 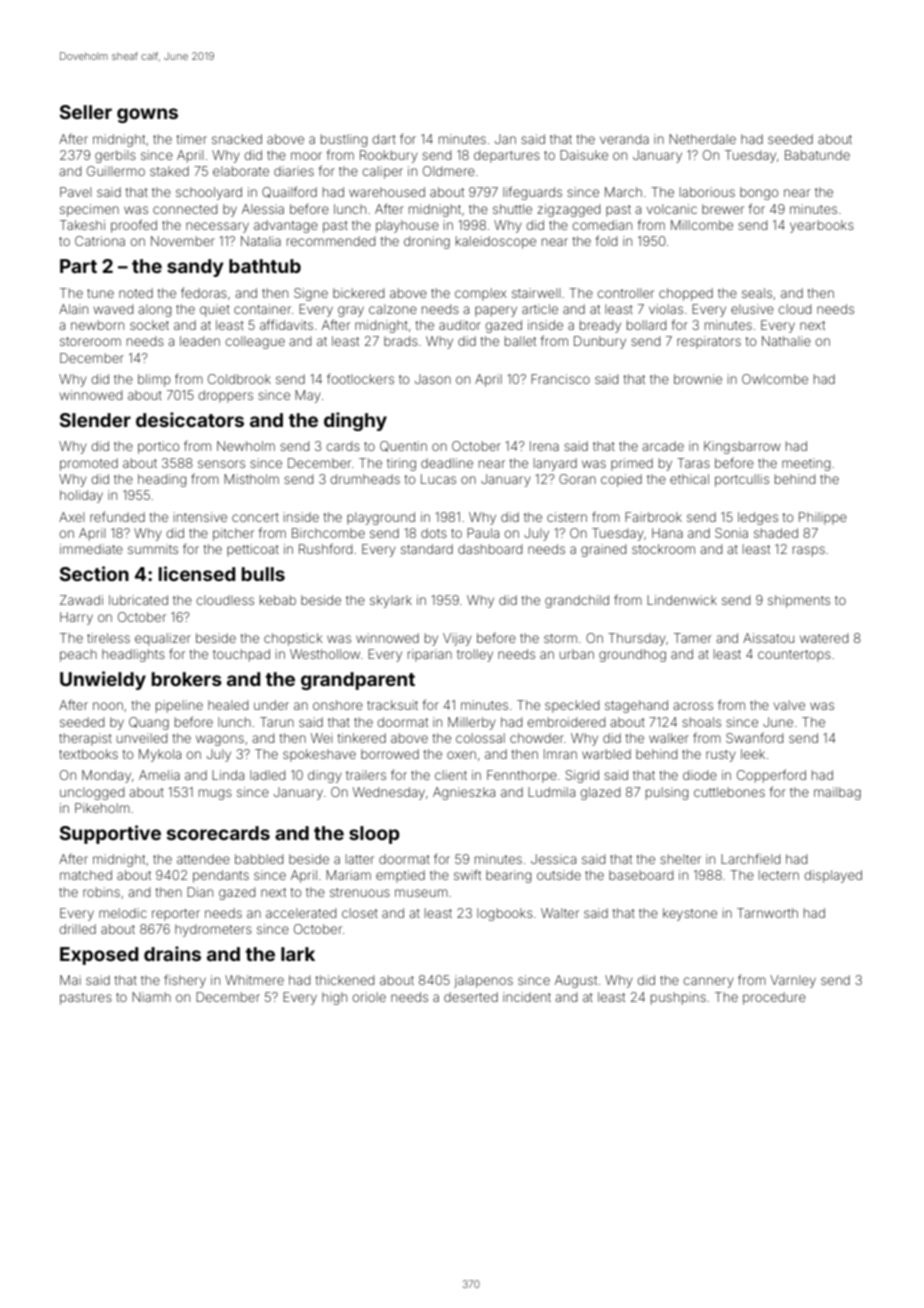 What do you see at coordinates (532, 193) in the screenshot?
I see `lifeguards` at bounding box center [532, 193].
